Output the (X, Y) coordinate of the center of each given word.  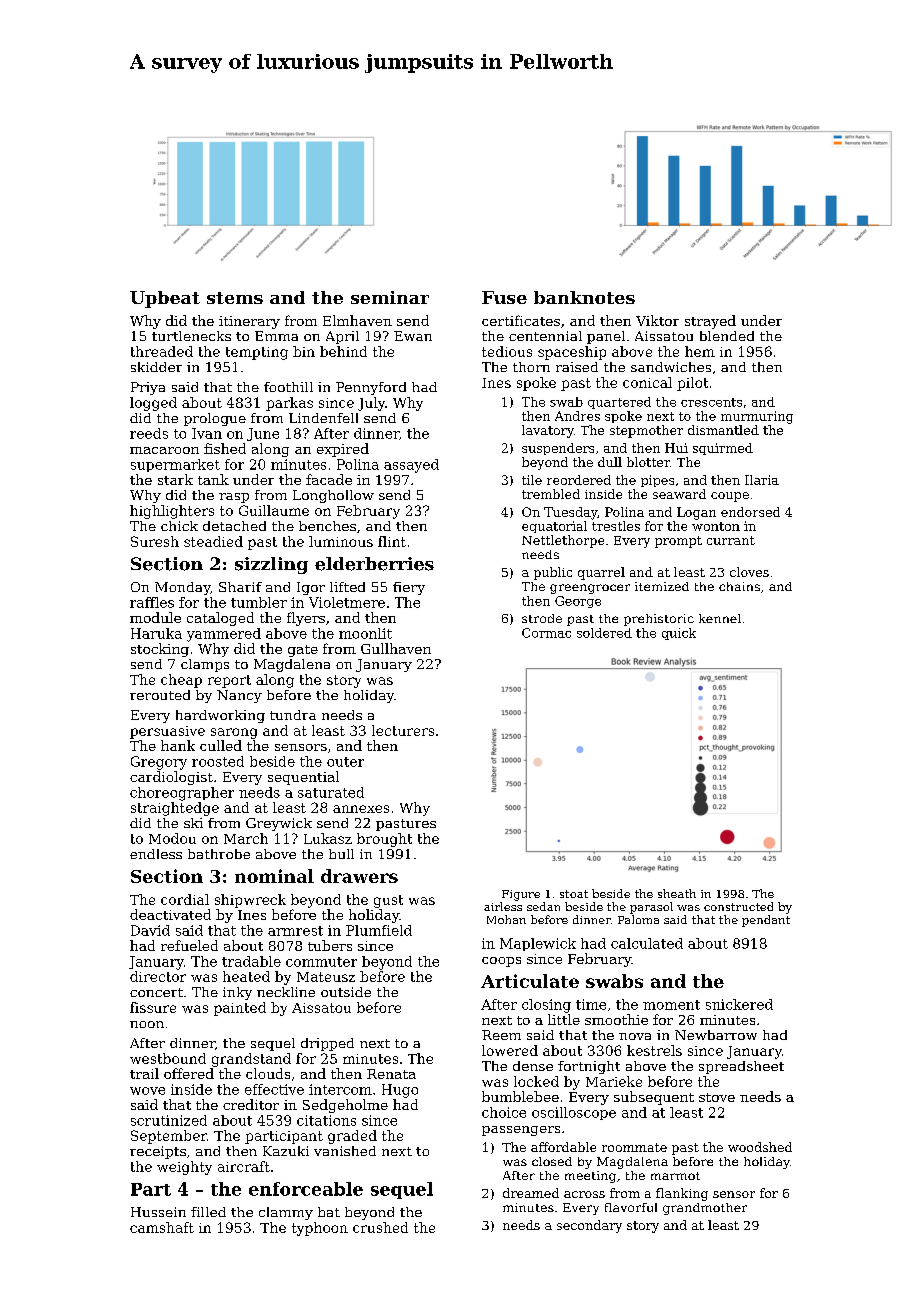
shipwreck (250, 901)
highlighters (172, 512)
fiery (409, 588)
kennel (720, 618)
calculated (647, 943)
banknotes (584, 297)
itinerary (249, 322)
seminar (390, 297)
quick (679, 634)
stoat (574, 894)
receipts (158, 1152)
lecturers (403, 730)
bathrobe (219, 854)
